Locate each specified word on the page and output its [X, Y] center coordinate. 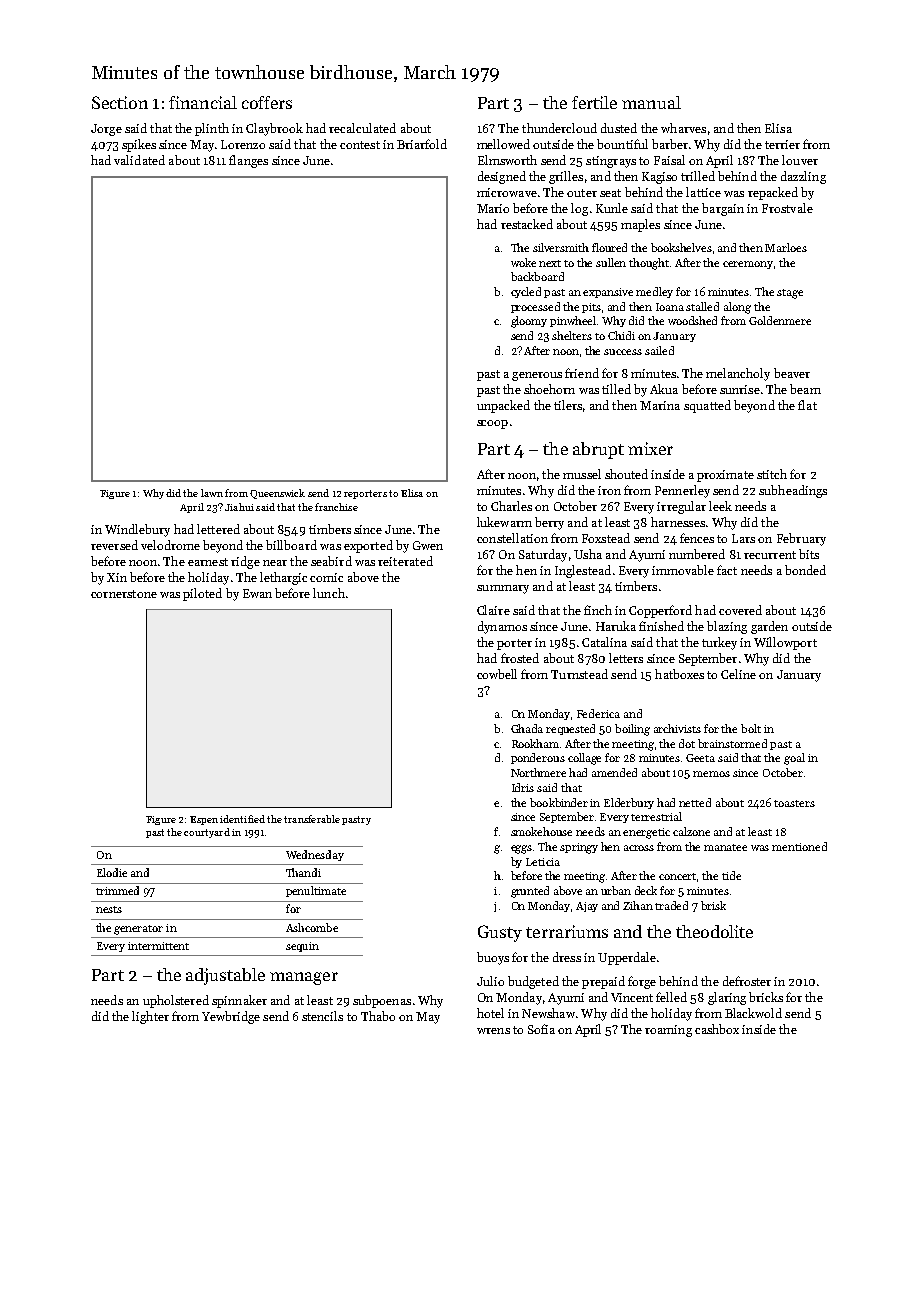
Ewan [257, 593]
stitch [772, 474]
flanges [248, 161]
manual [651, 102]
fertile [594, 102]
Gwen [428, 545]
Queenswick [277, 494]
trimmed [117, 890]
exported [368, 546]
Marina [660, 405]
